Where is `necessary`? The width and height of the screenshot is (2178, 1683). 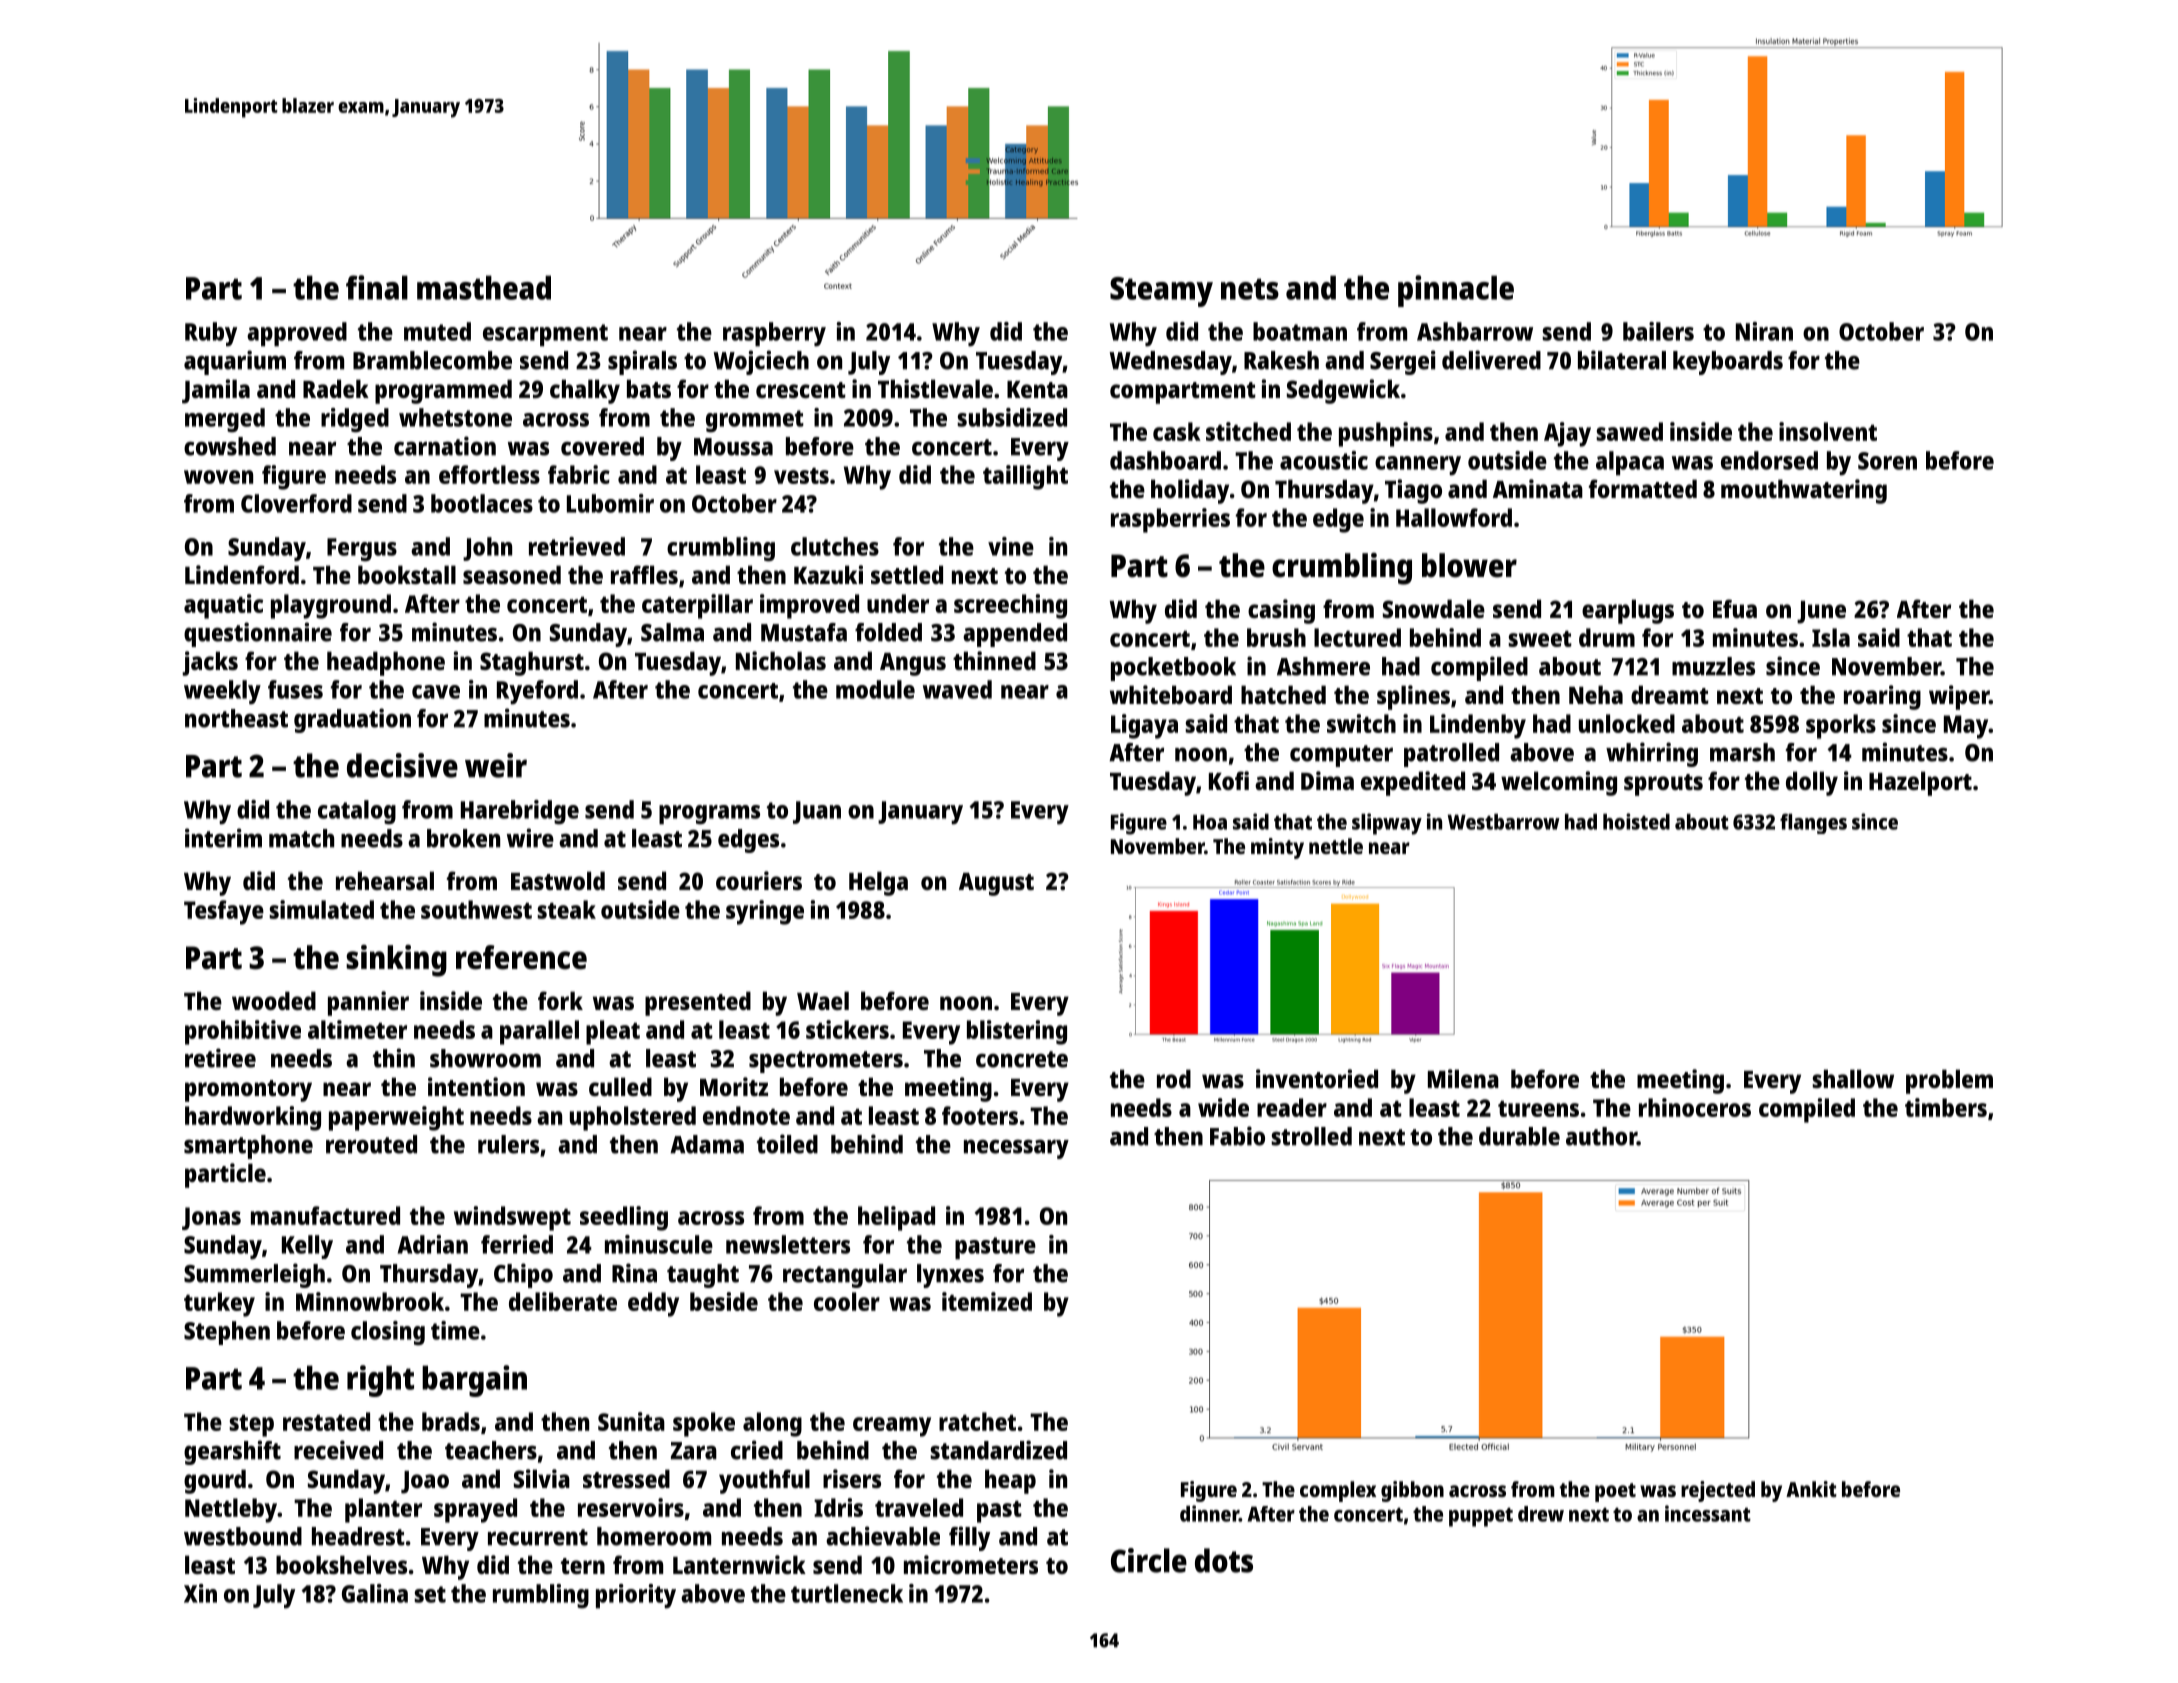
necessary is located at coordinates (1016, 1149).
